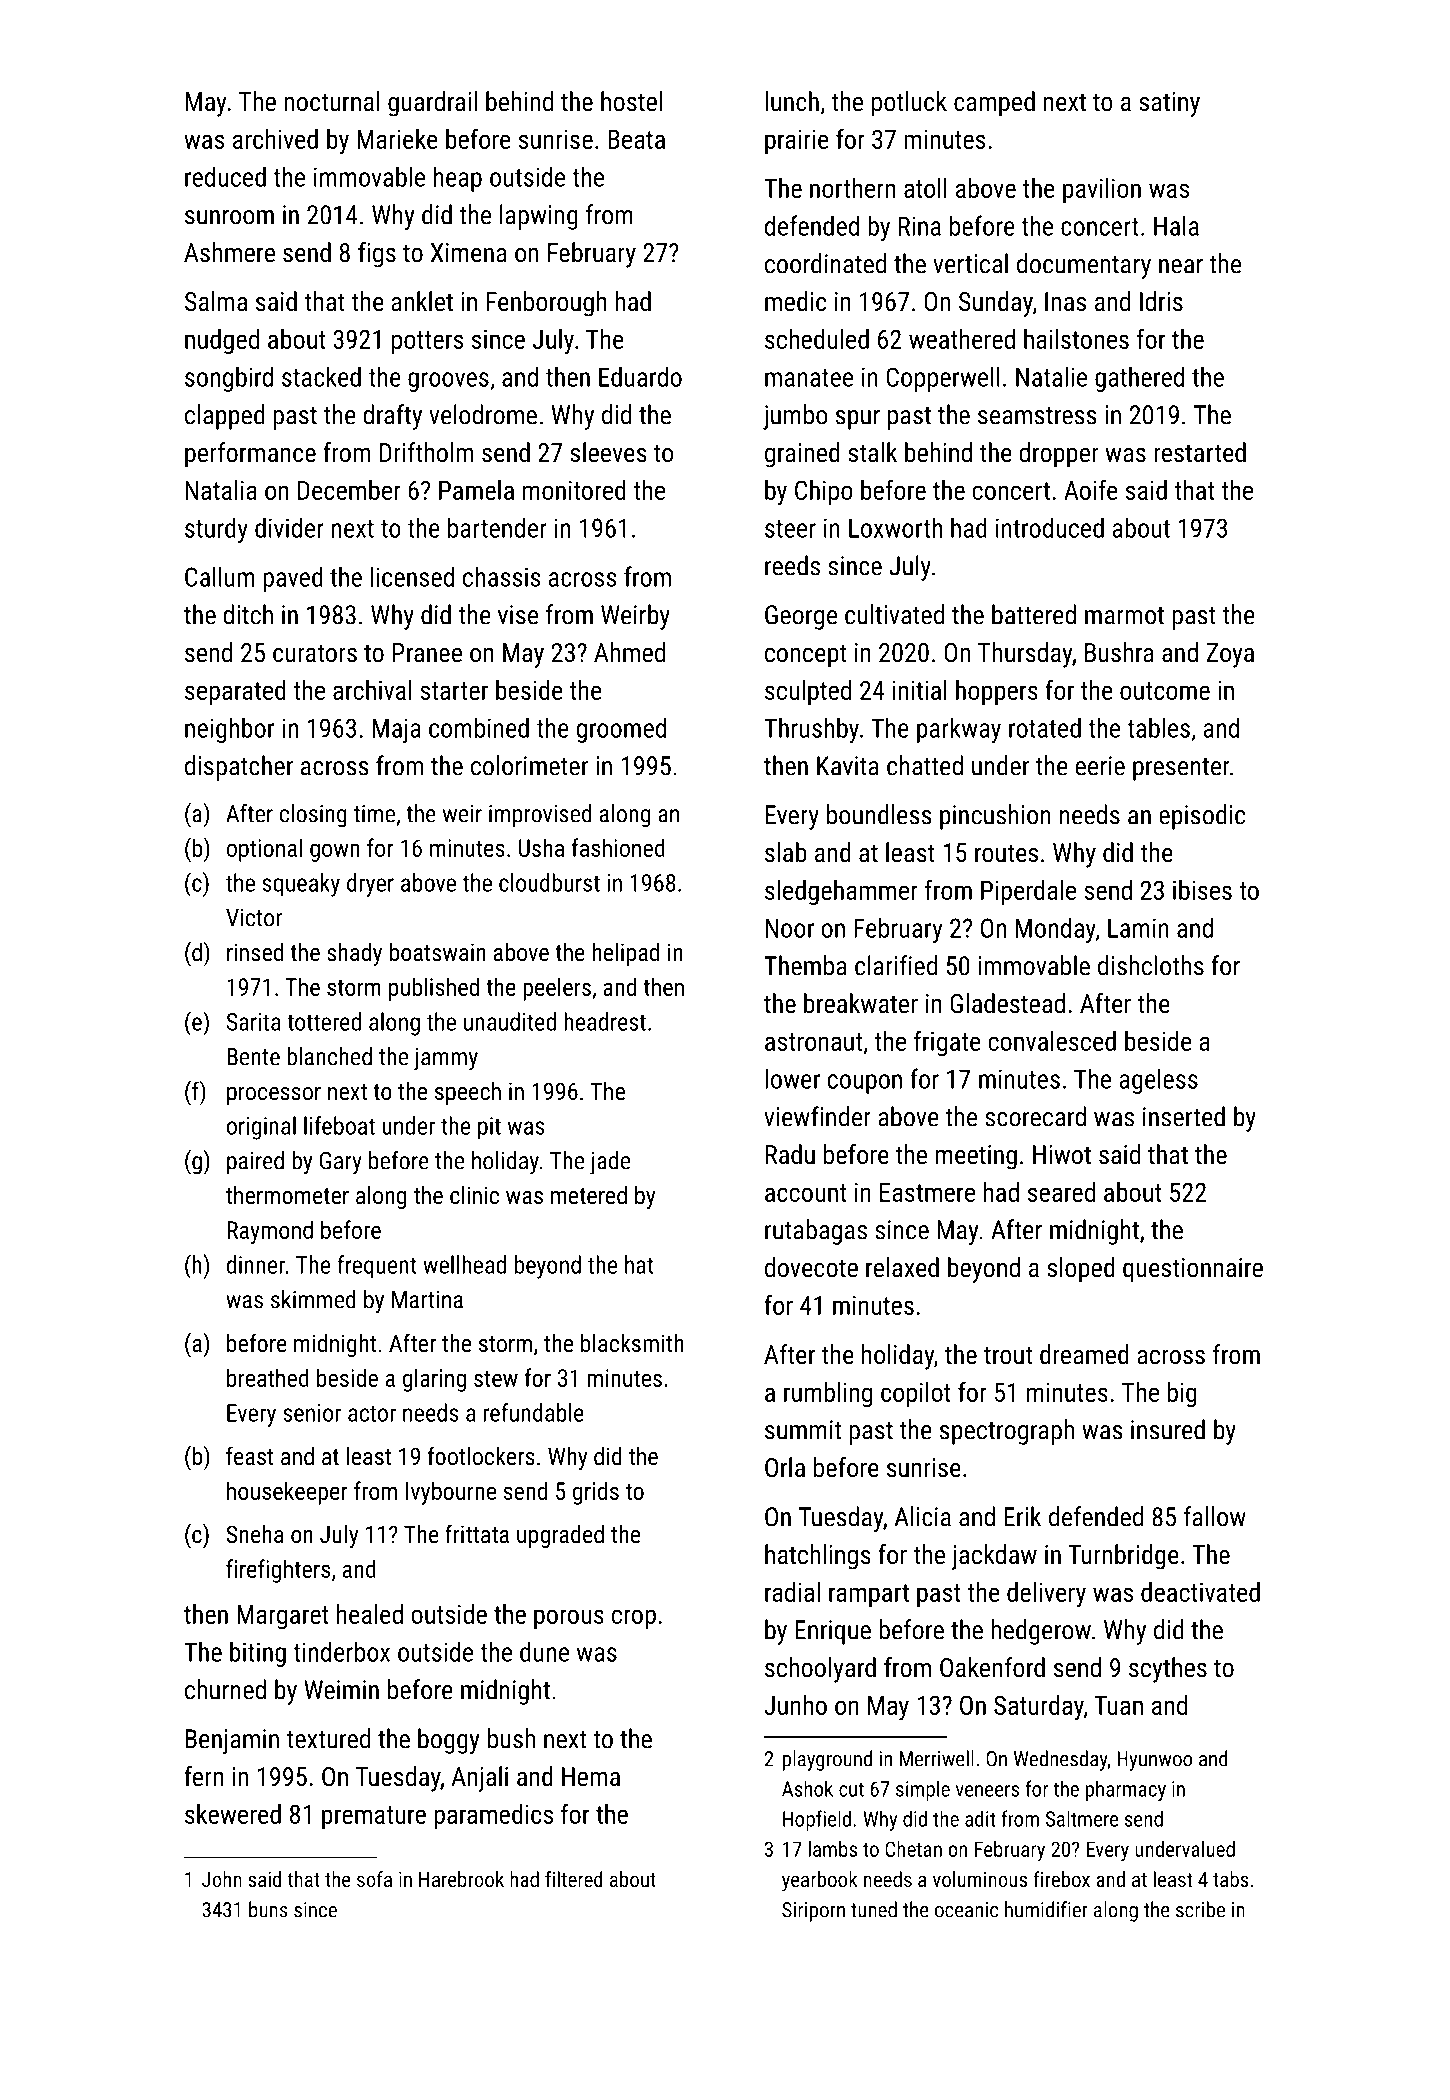 This page has width=1450, height=2100. I want to click on Siriporn, so click(813, 1912).
